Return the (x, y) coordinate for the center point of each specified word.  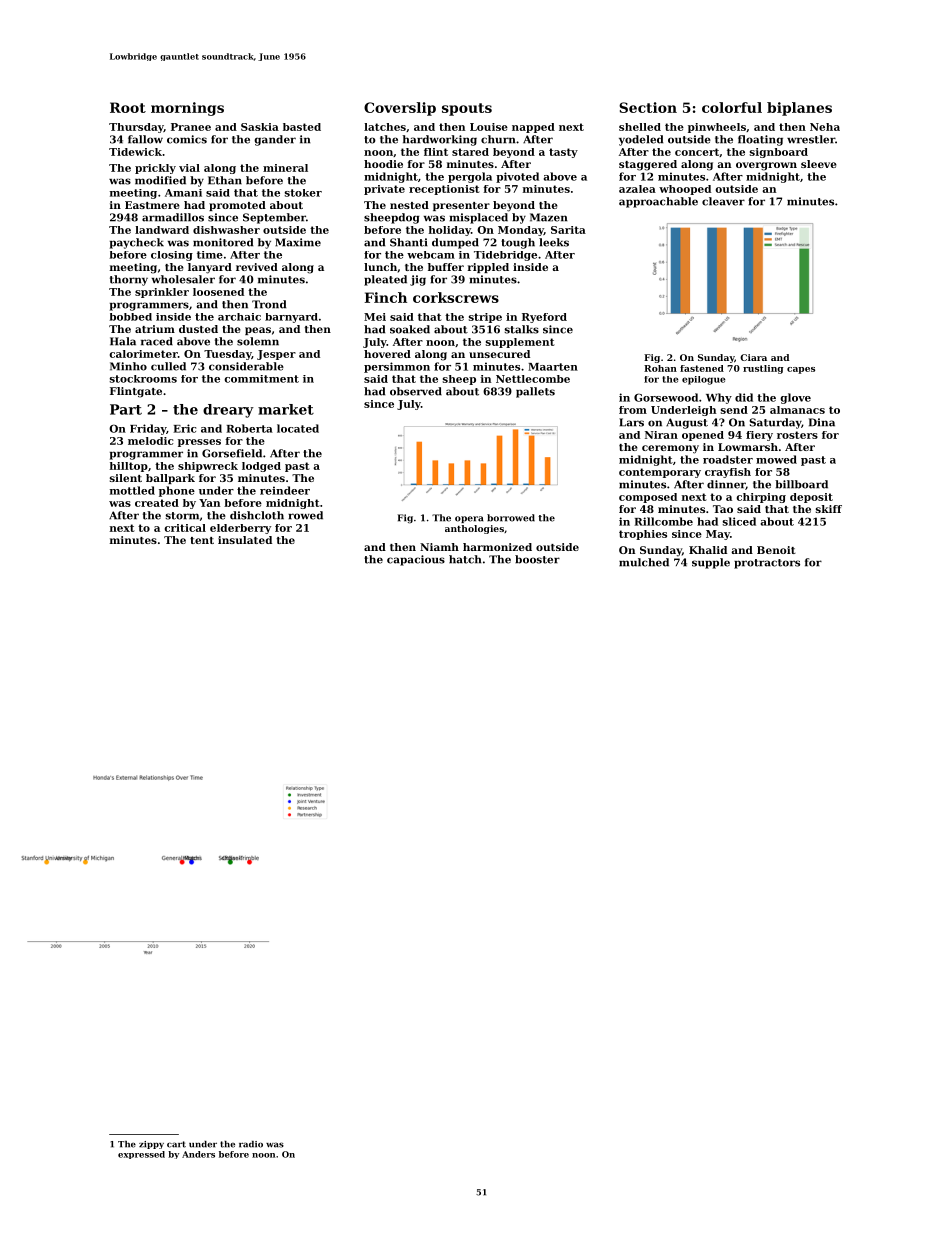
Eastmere (152, 205)
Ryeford (544, 318)
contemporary (660, 473)
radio (251, 1144)
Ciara (753, 357)
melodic (151, 441)
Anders (198, 1154)
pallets (535, 392)
